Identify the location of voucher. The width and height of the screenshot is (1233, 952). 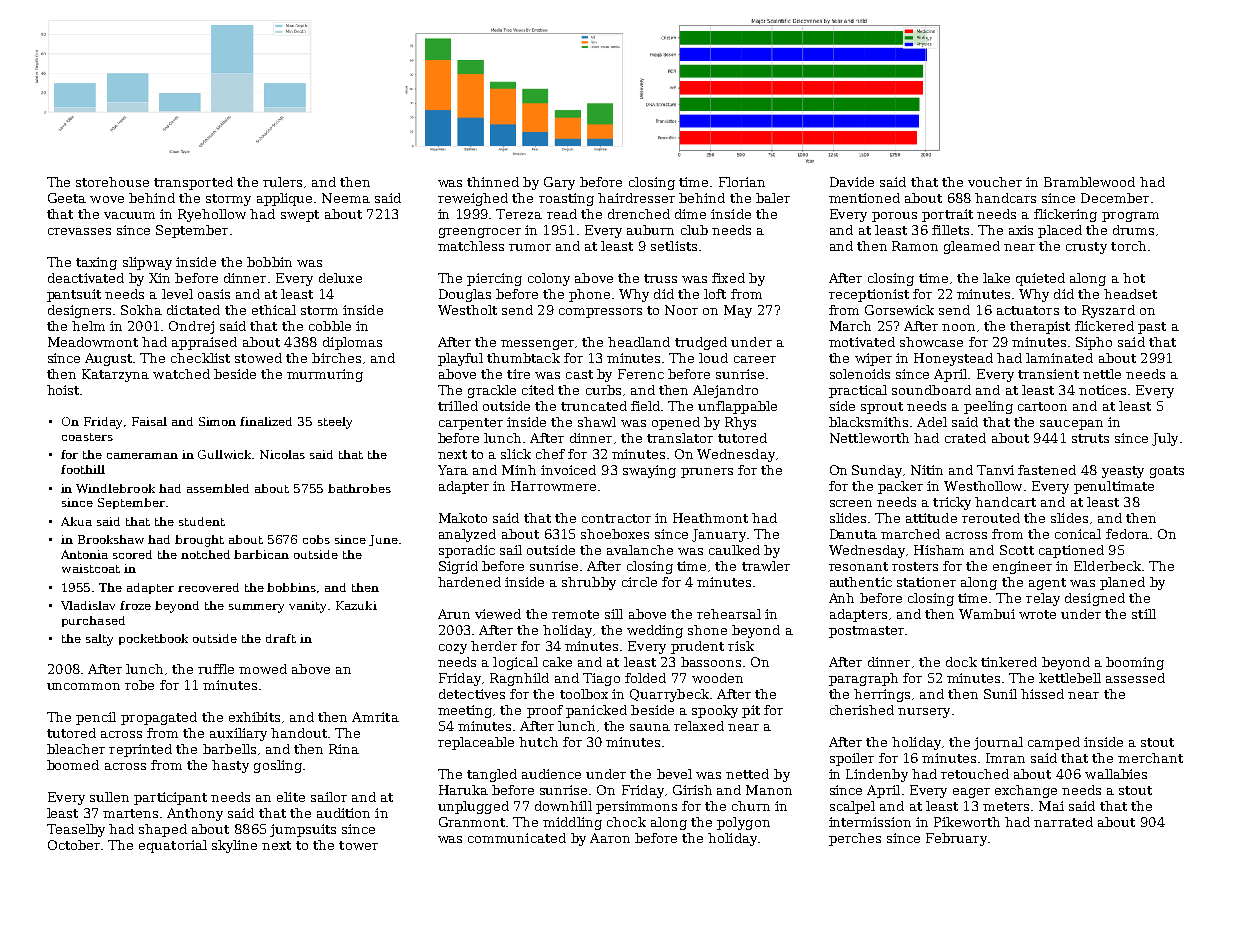
(995, 182).
